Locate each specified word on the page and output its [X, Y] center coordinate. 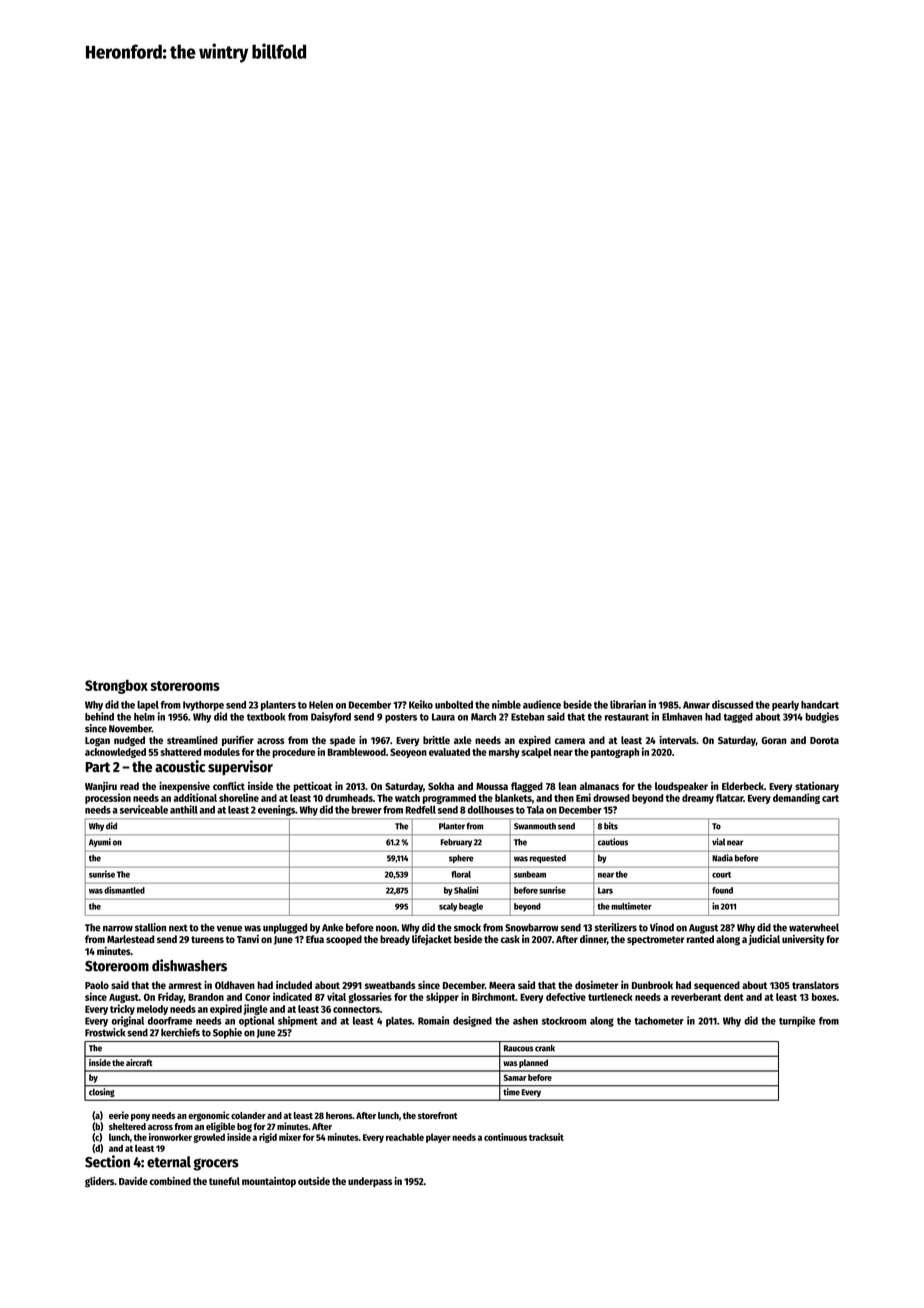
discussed [732, 704]
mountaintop [269, 1182]
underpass [370, 1182]
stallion [150, 927]
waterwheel [814, 927]
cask [510, 939]
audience [542, 704]
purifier [238, 741]
